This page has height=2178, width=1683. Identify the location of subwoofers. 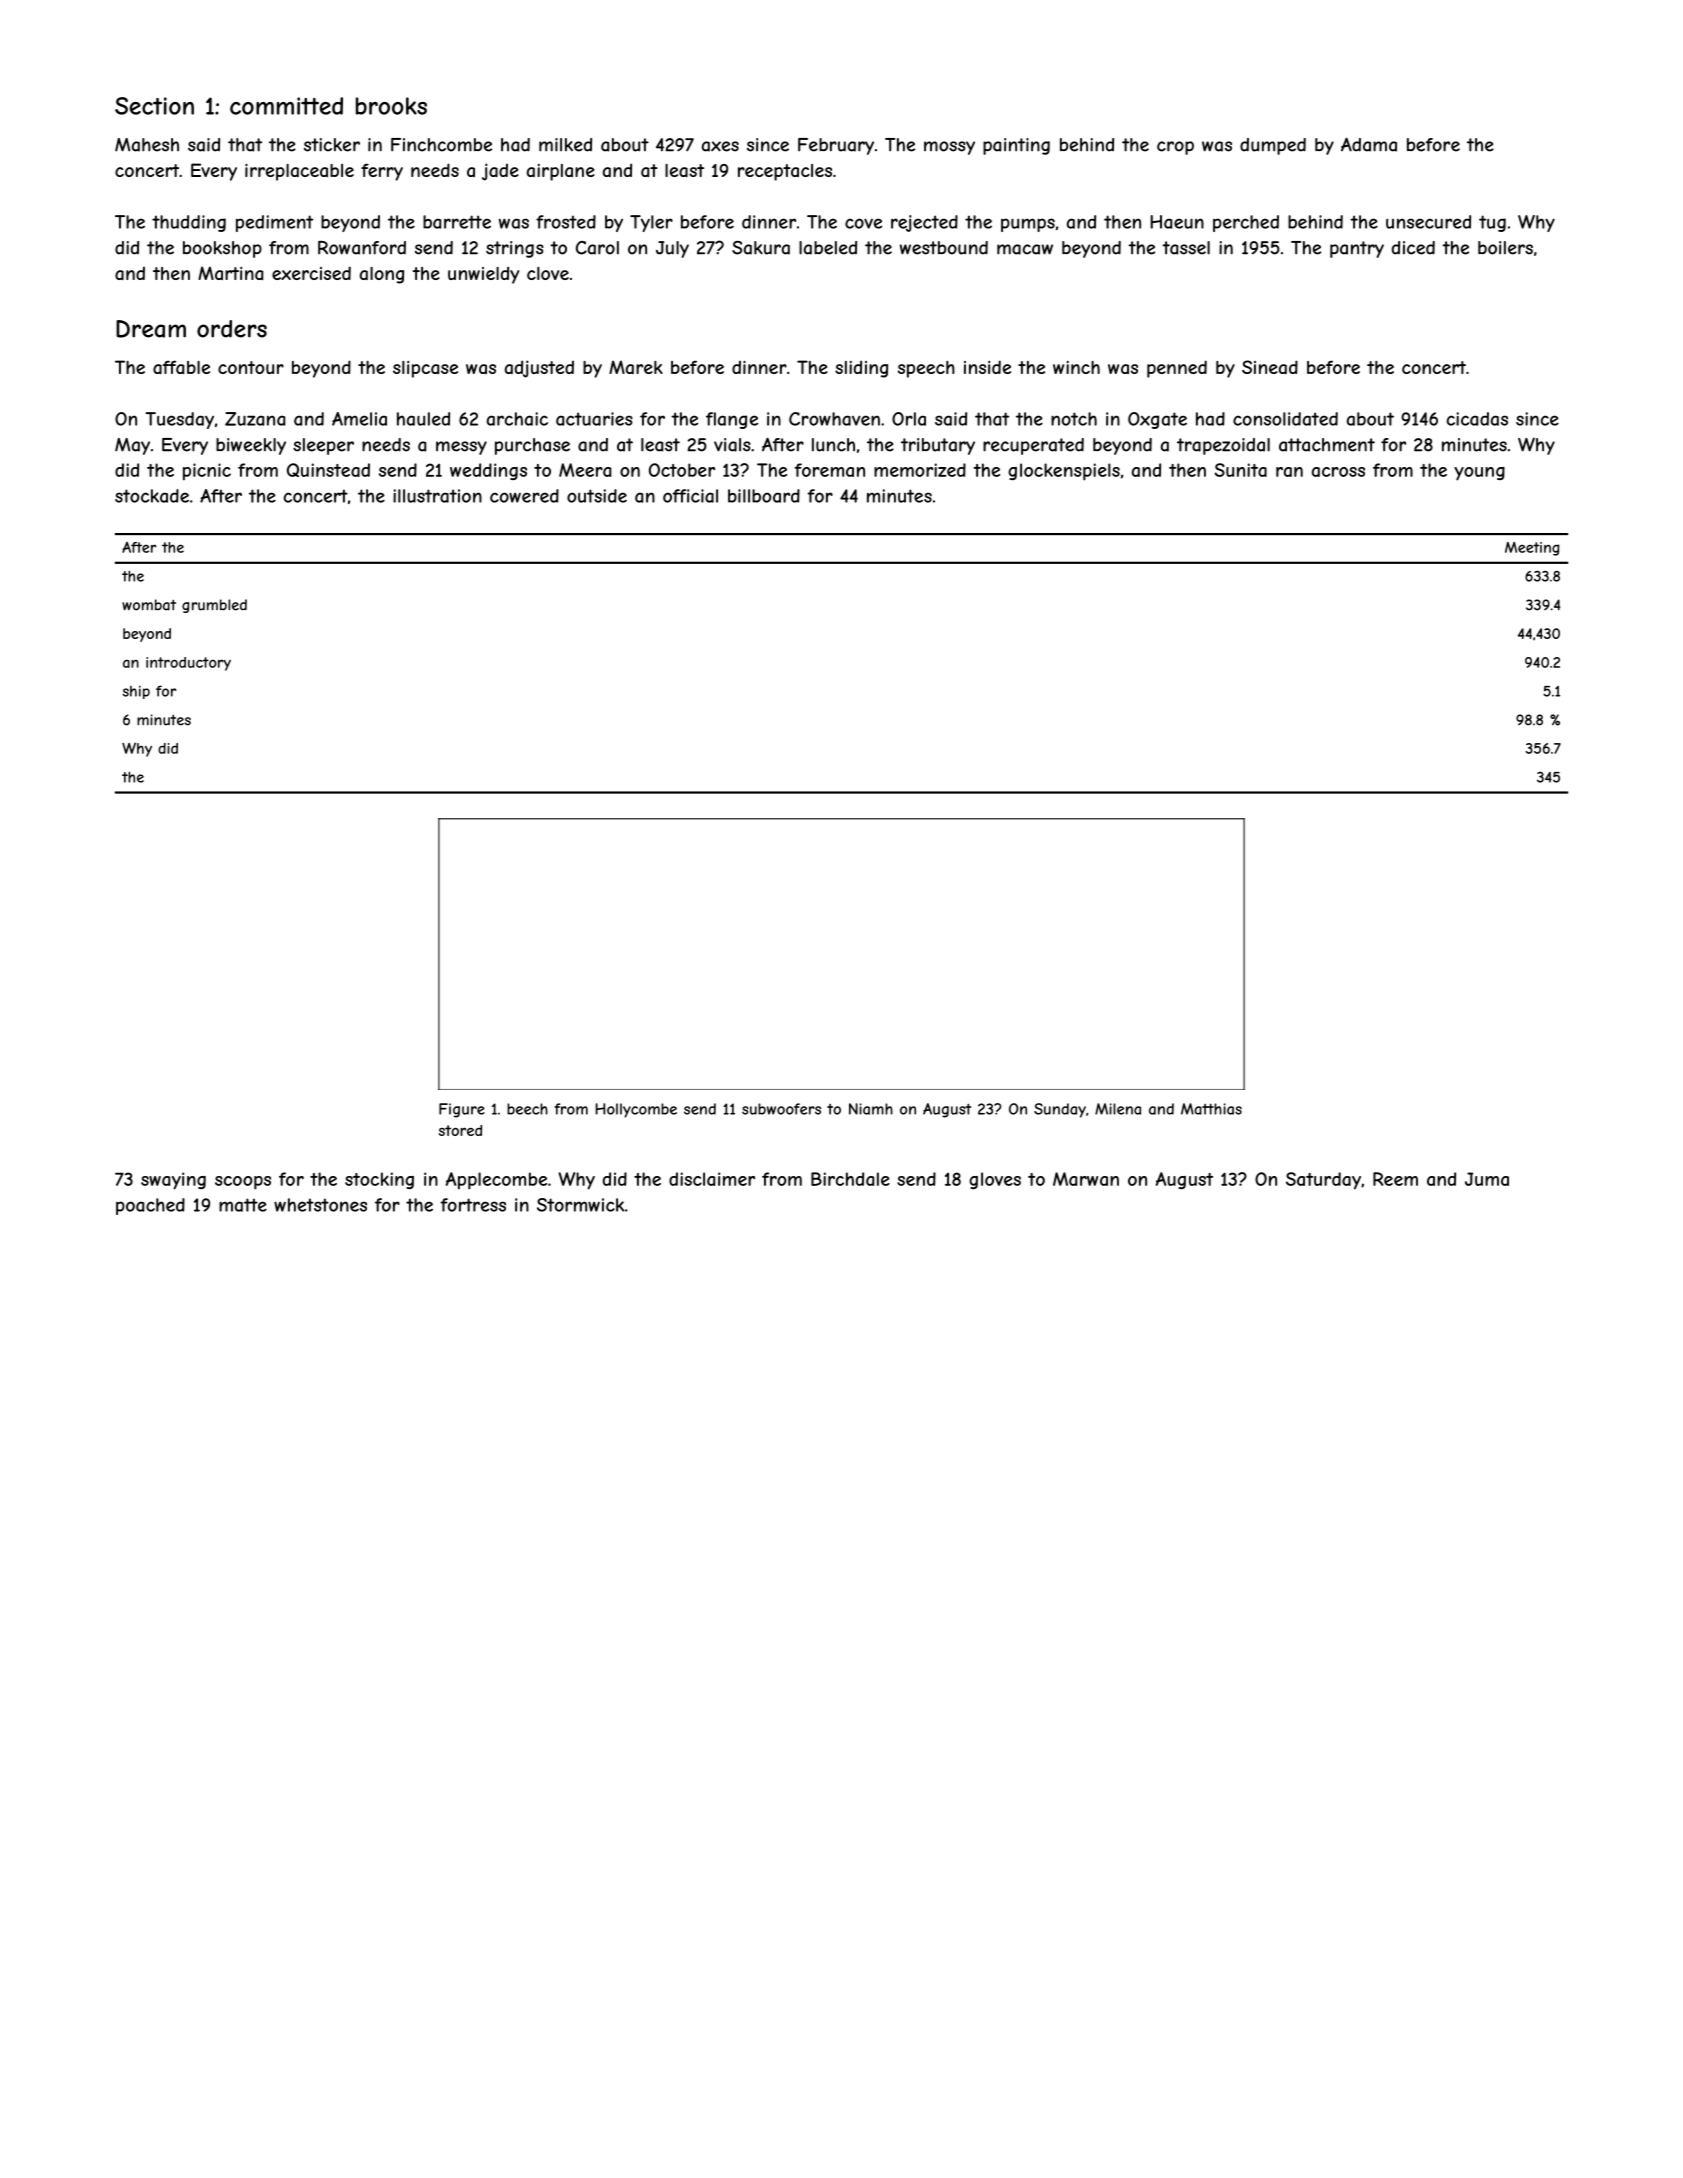
(781, 1109).
